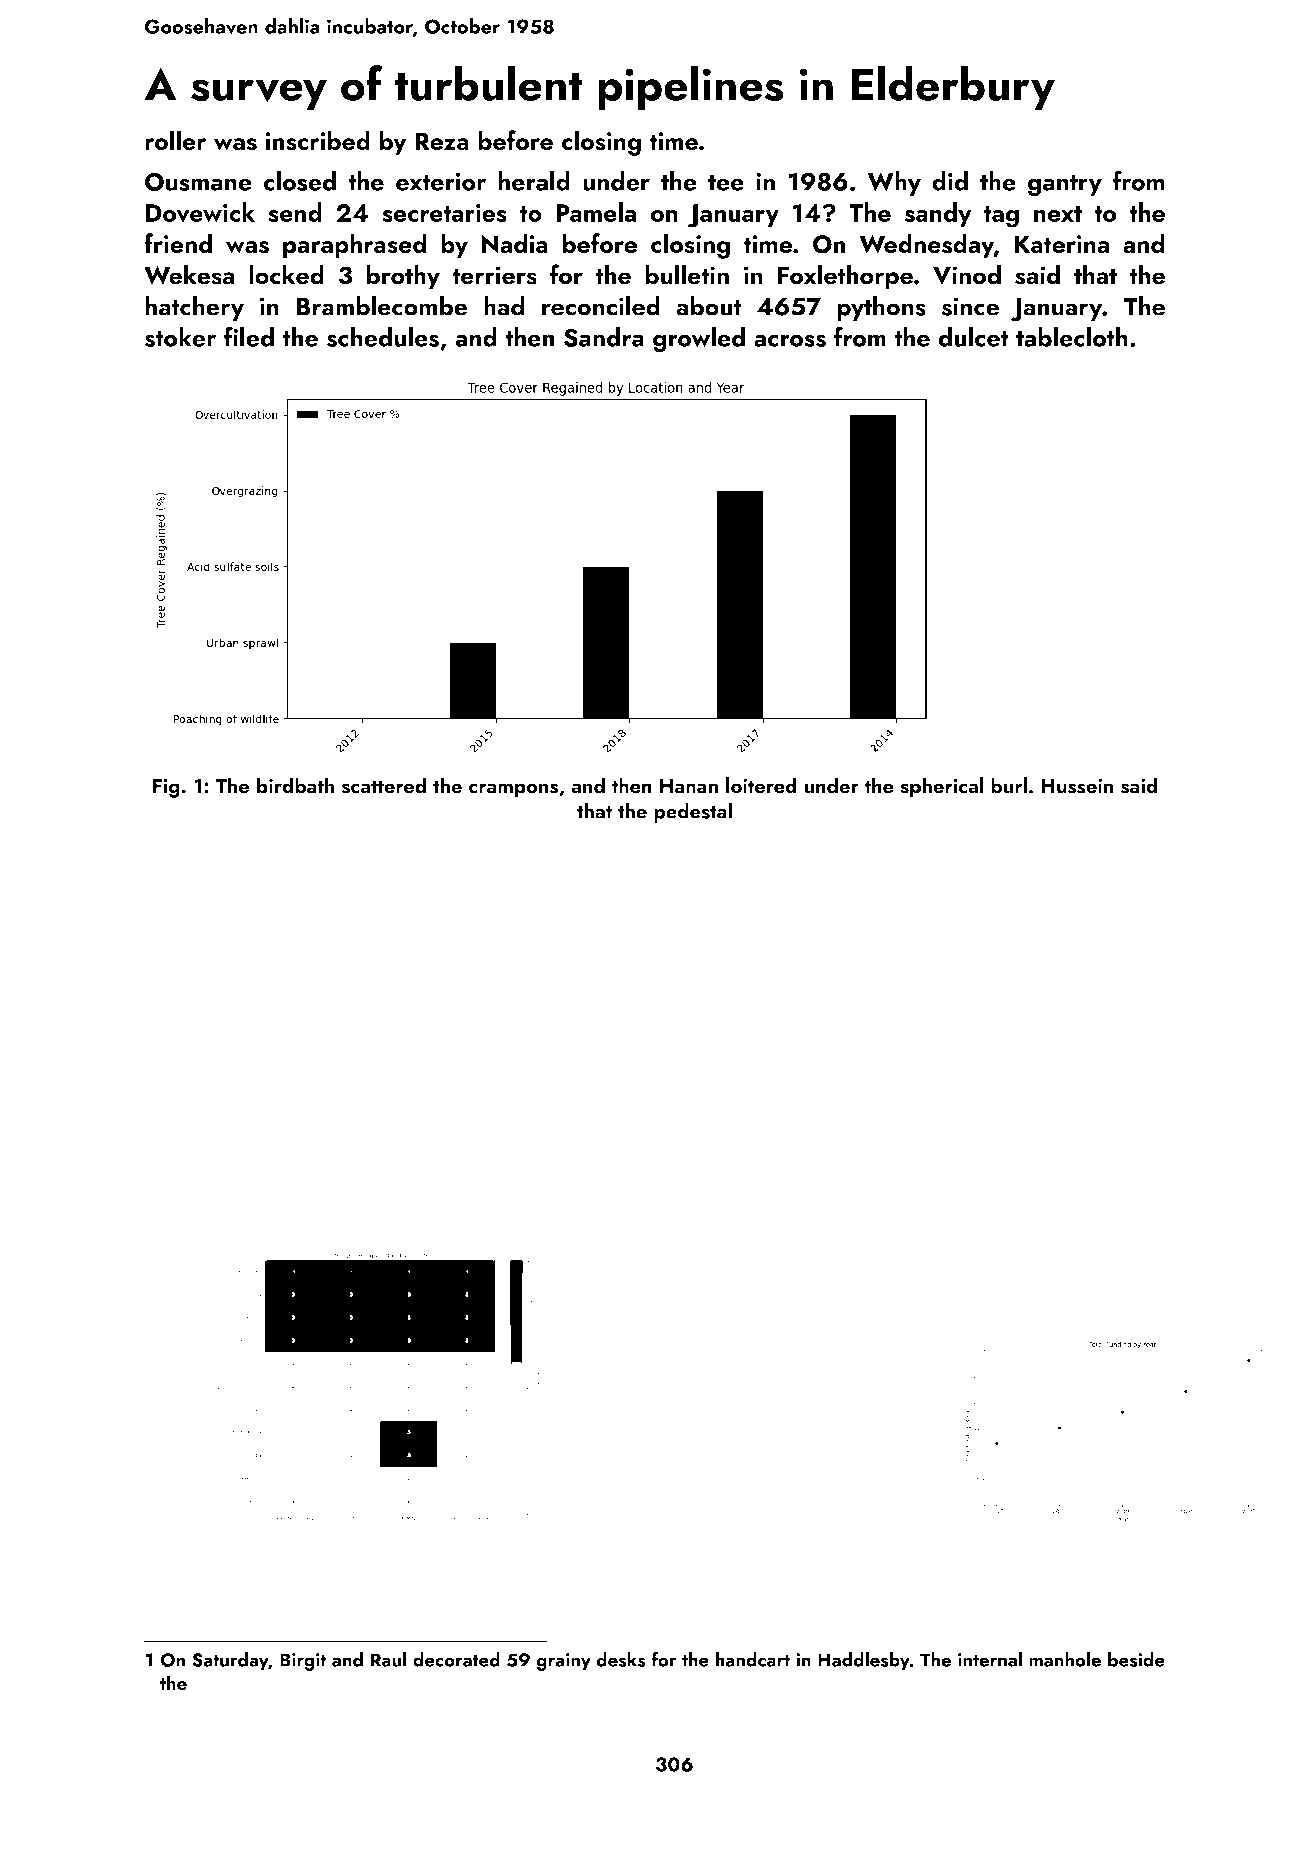 This page has width=1310, height=1853. Describe the element at coordinates (249, 336) in the page. I see `filed` at that location.
